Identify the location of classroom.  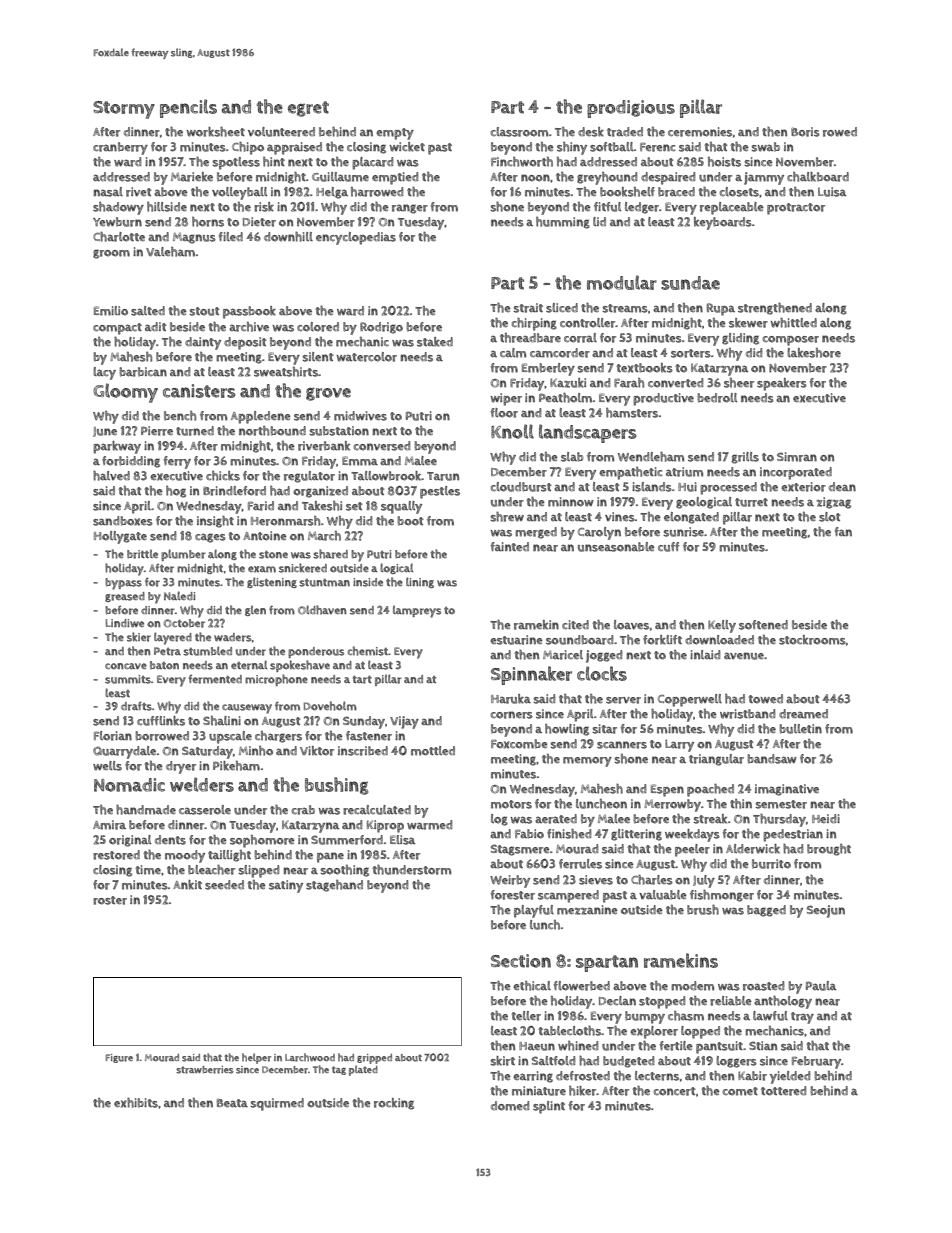
(520, 132).
